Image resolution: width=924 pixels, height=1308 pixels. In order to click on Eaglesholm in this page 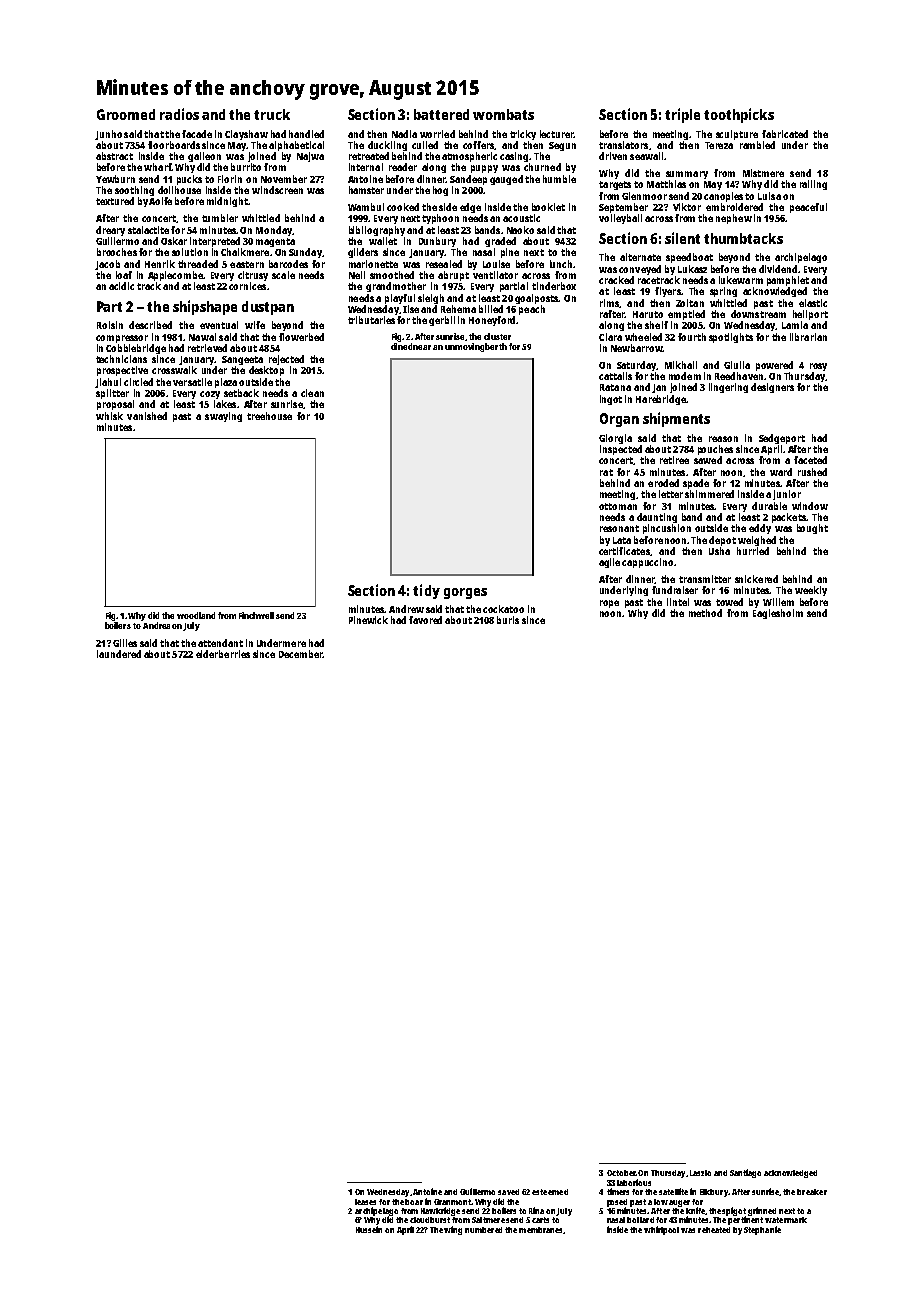, I will do `click(778, 614)`.
